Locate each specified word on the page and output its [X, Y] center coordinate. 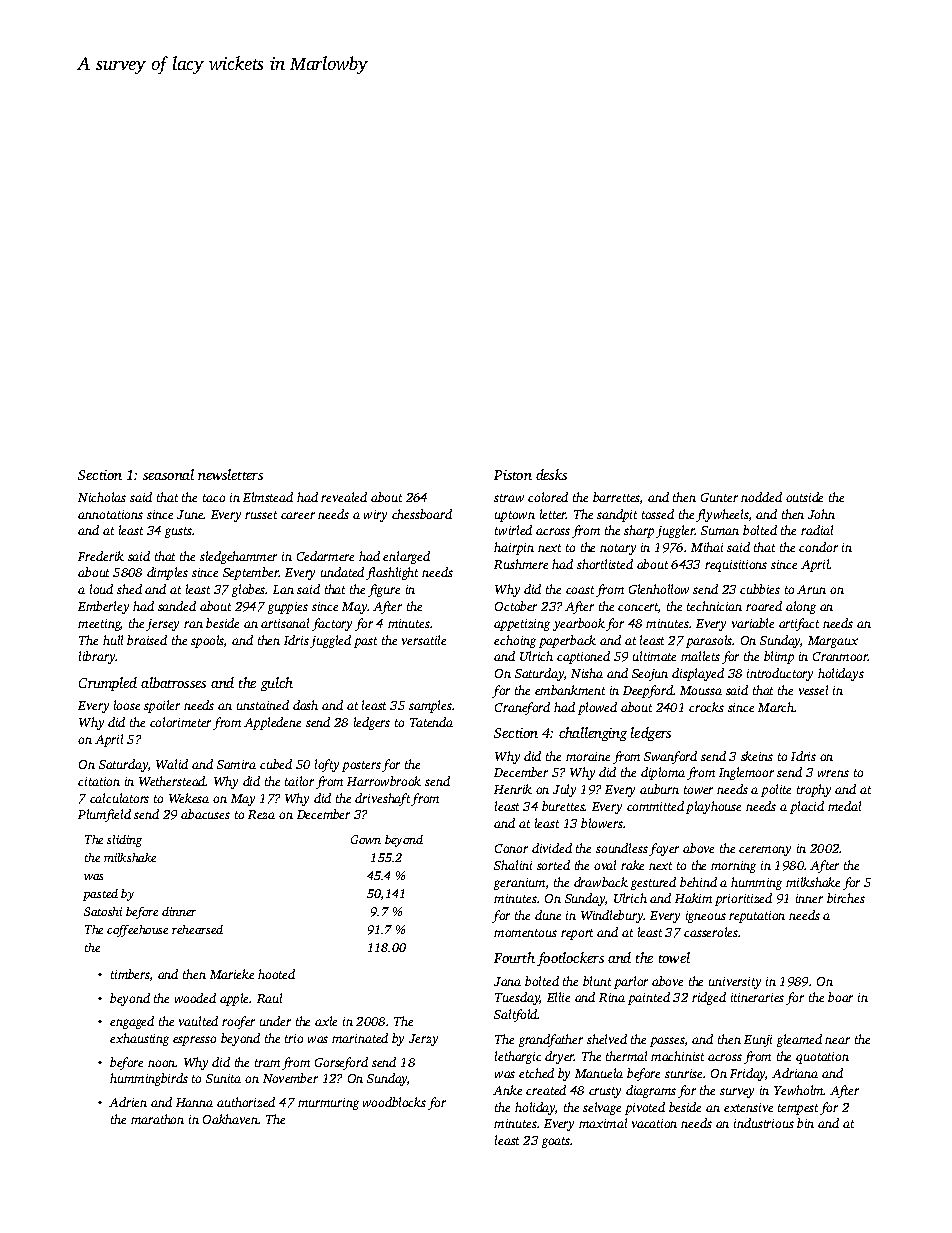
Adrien [128, 1102]
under [275, 1021]
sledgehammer [238, 557]
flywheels [722, 515]
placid [807, 807]
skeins [757, 756]
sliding [124, 841]
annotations [110, 514]
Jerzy [423, 1040]
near [837, 1040]
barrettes [616, 497]
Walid [172, 764]
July [564, 790]
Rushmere [521, 564]
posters [361, 766]
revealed [344, 497]
